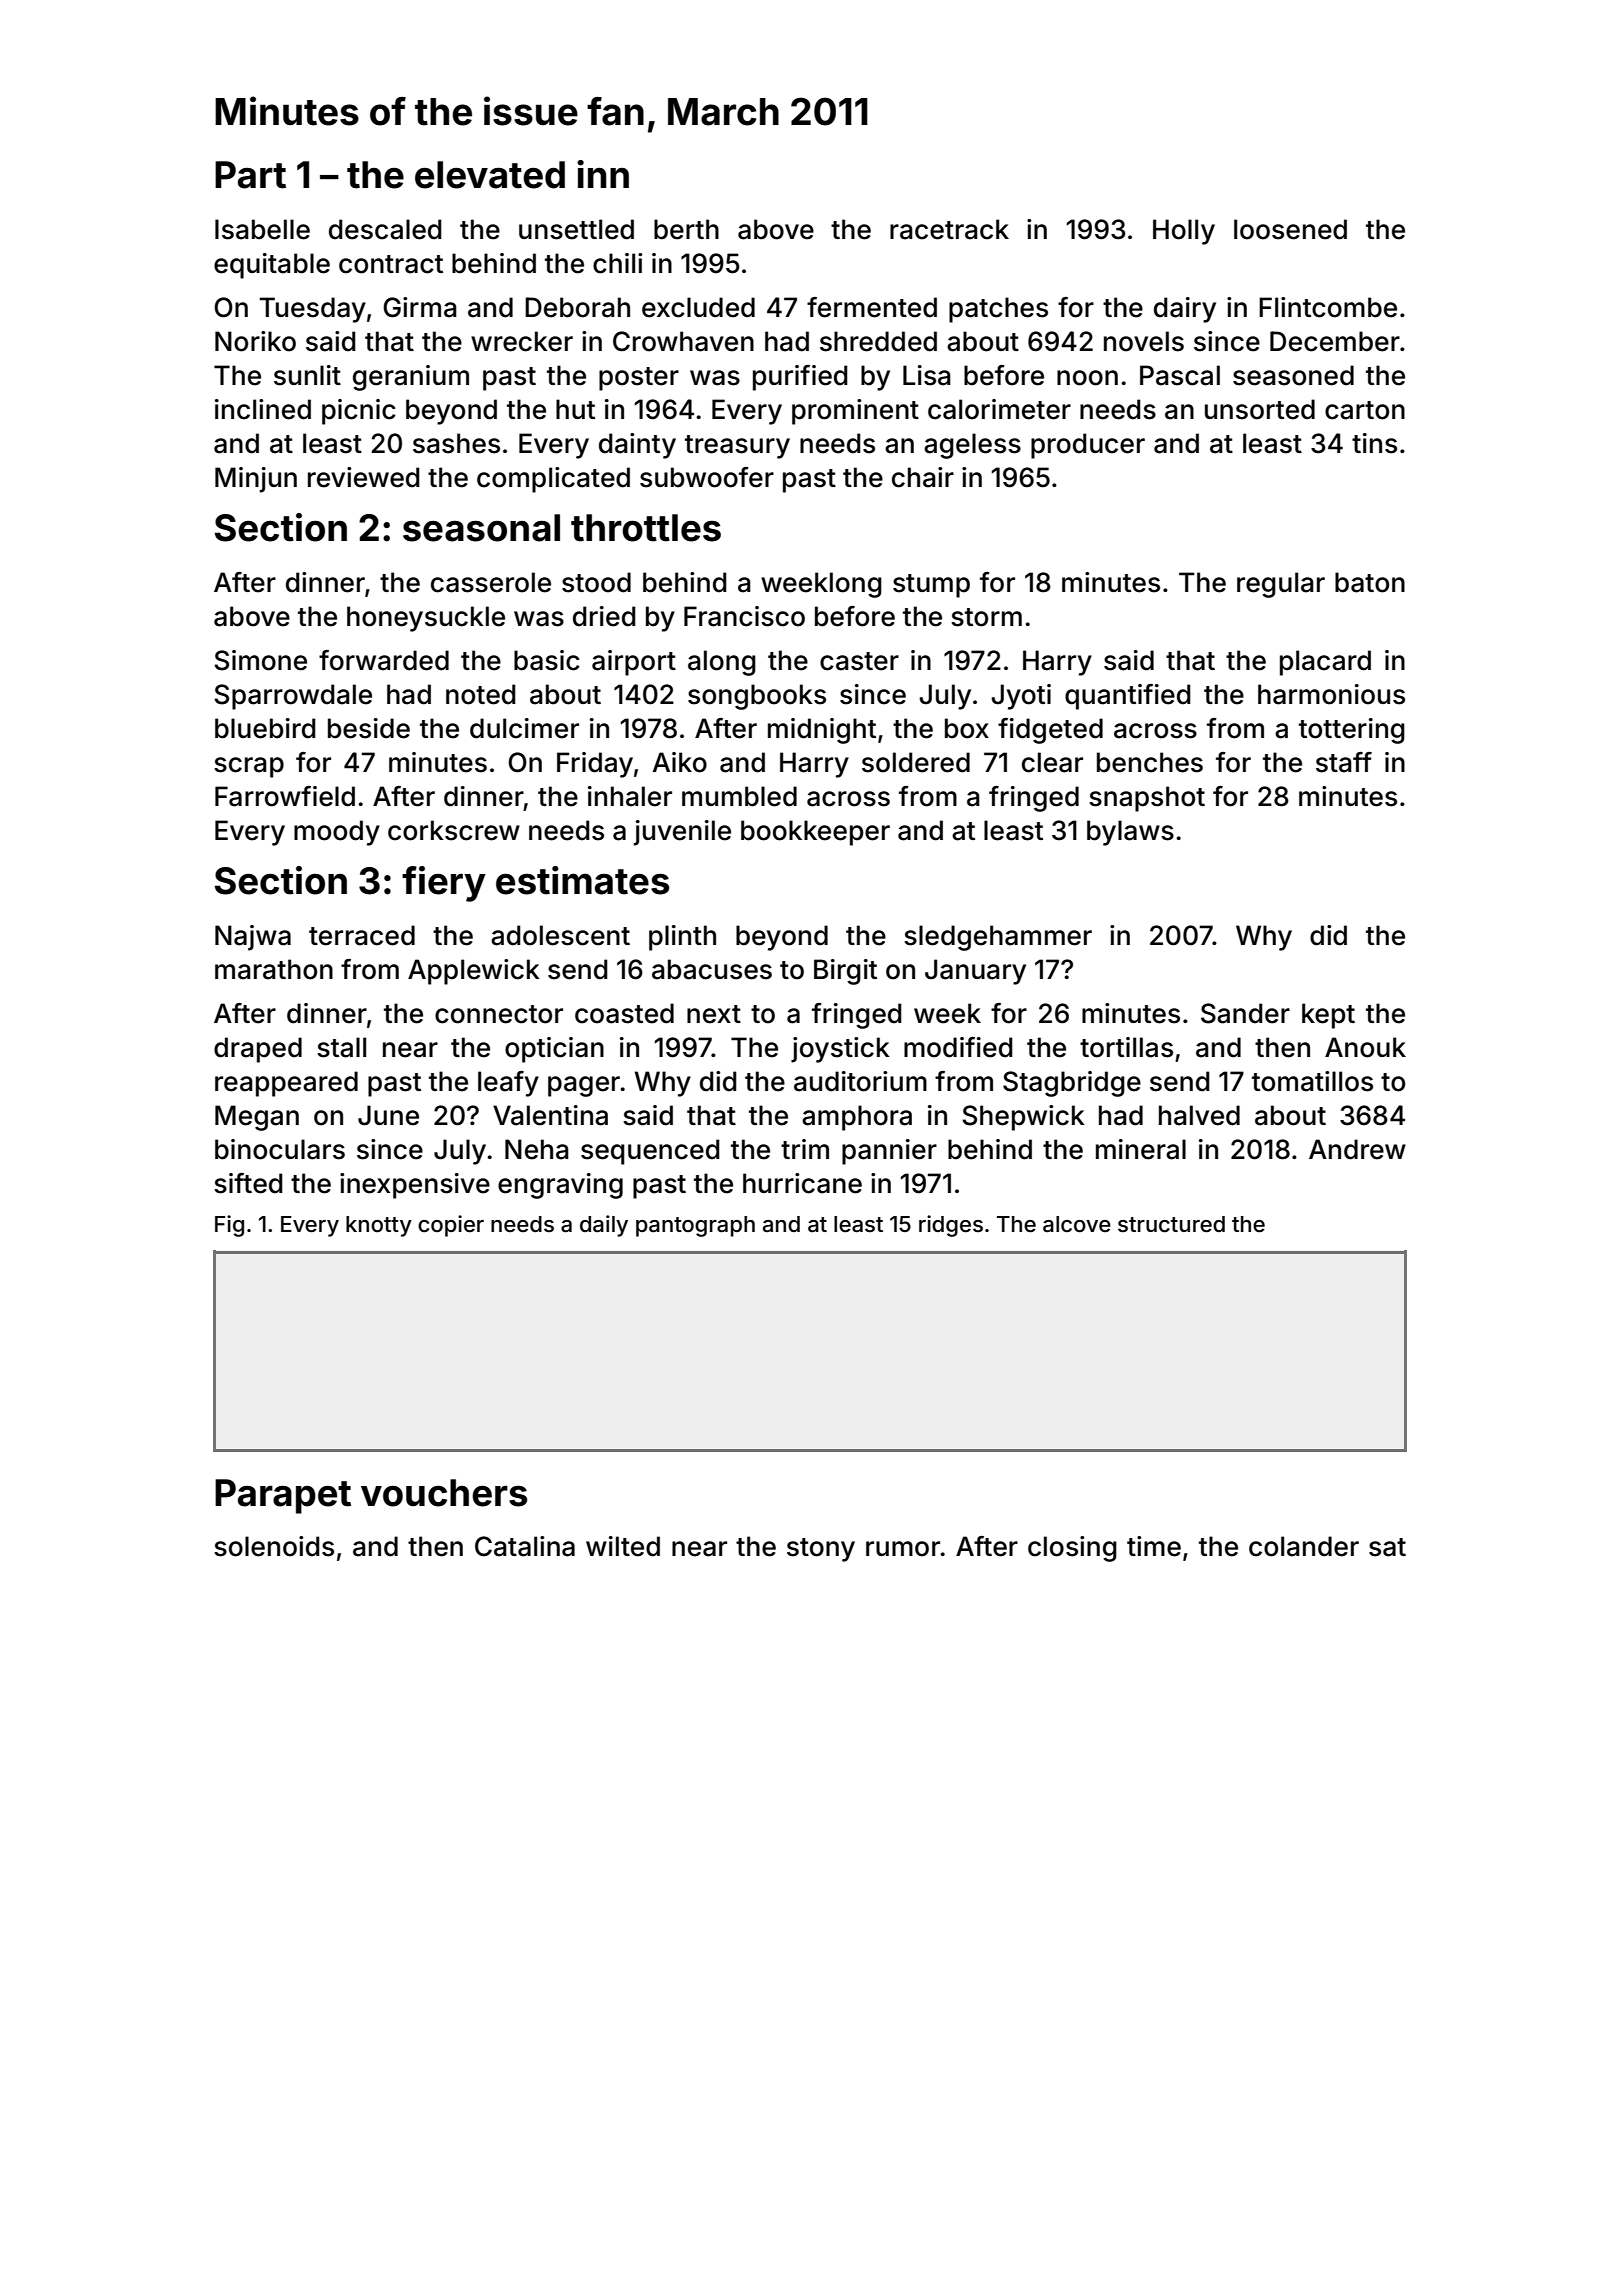 This document has width=1620, height=2292. Describe the element at coordinates (474, 972) in the document. I see `Applewick` at that location.
